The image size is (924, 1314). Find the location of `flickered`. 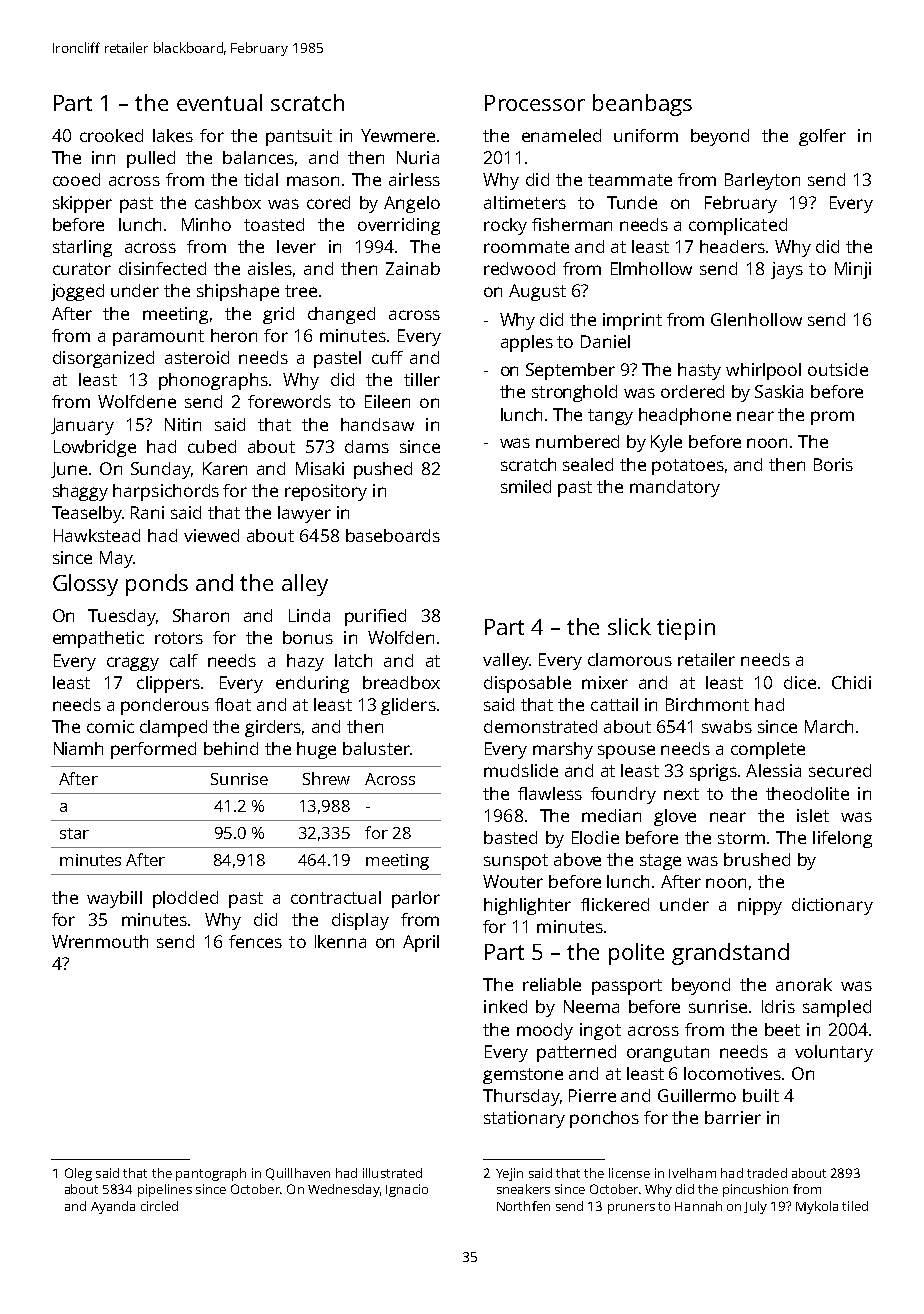

flickered is located at coordinates (615, 904).
